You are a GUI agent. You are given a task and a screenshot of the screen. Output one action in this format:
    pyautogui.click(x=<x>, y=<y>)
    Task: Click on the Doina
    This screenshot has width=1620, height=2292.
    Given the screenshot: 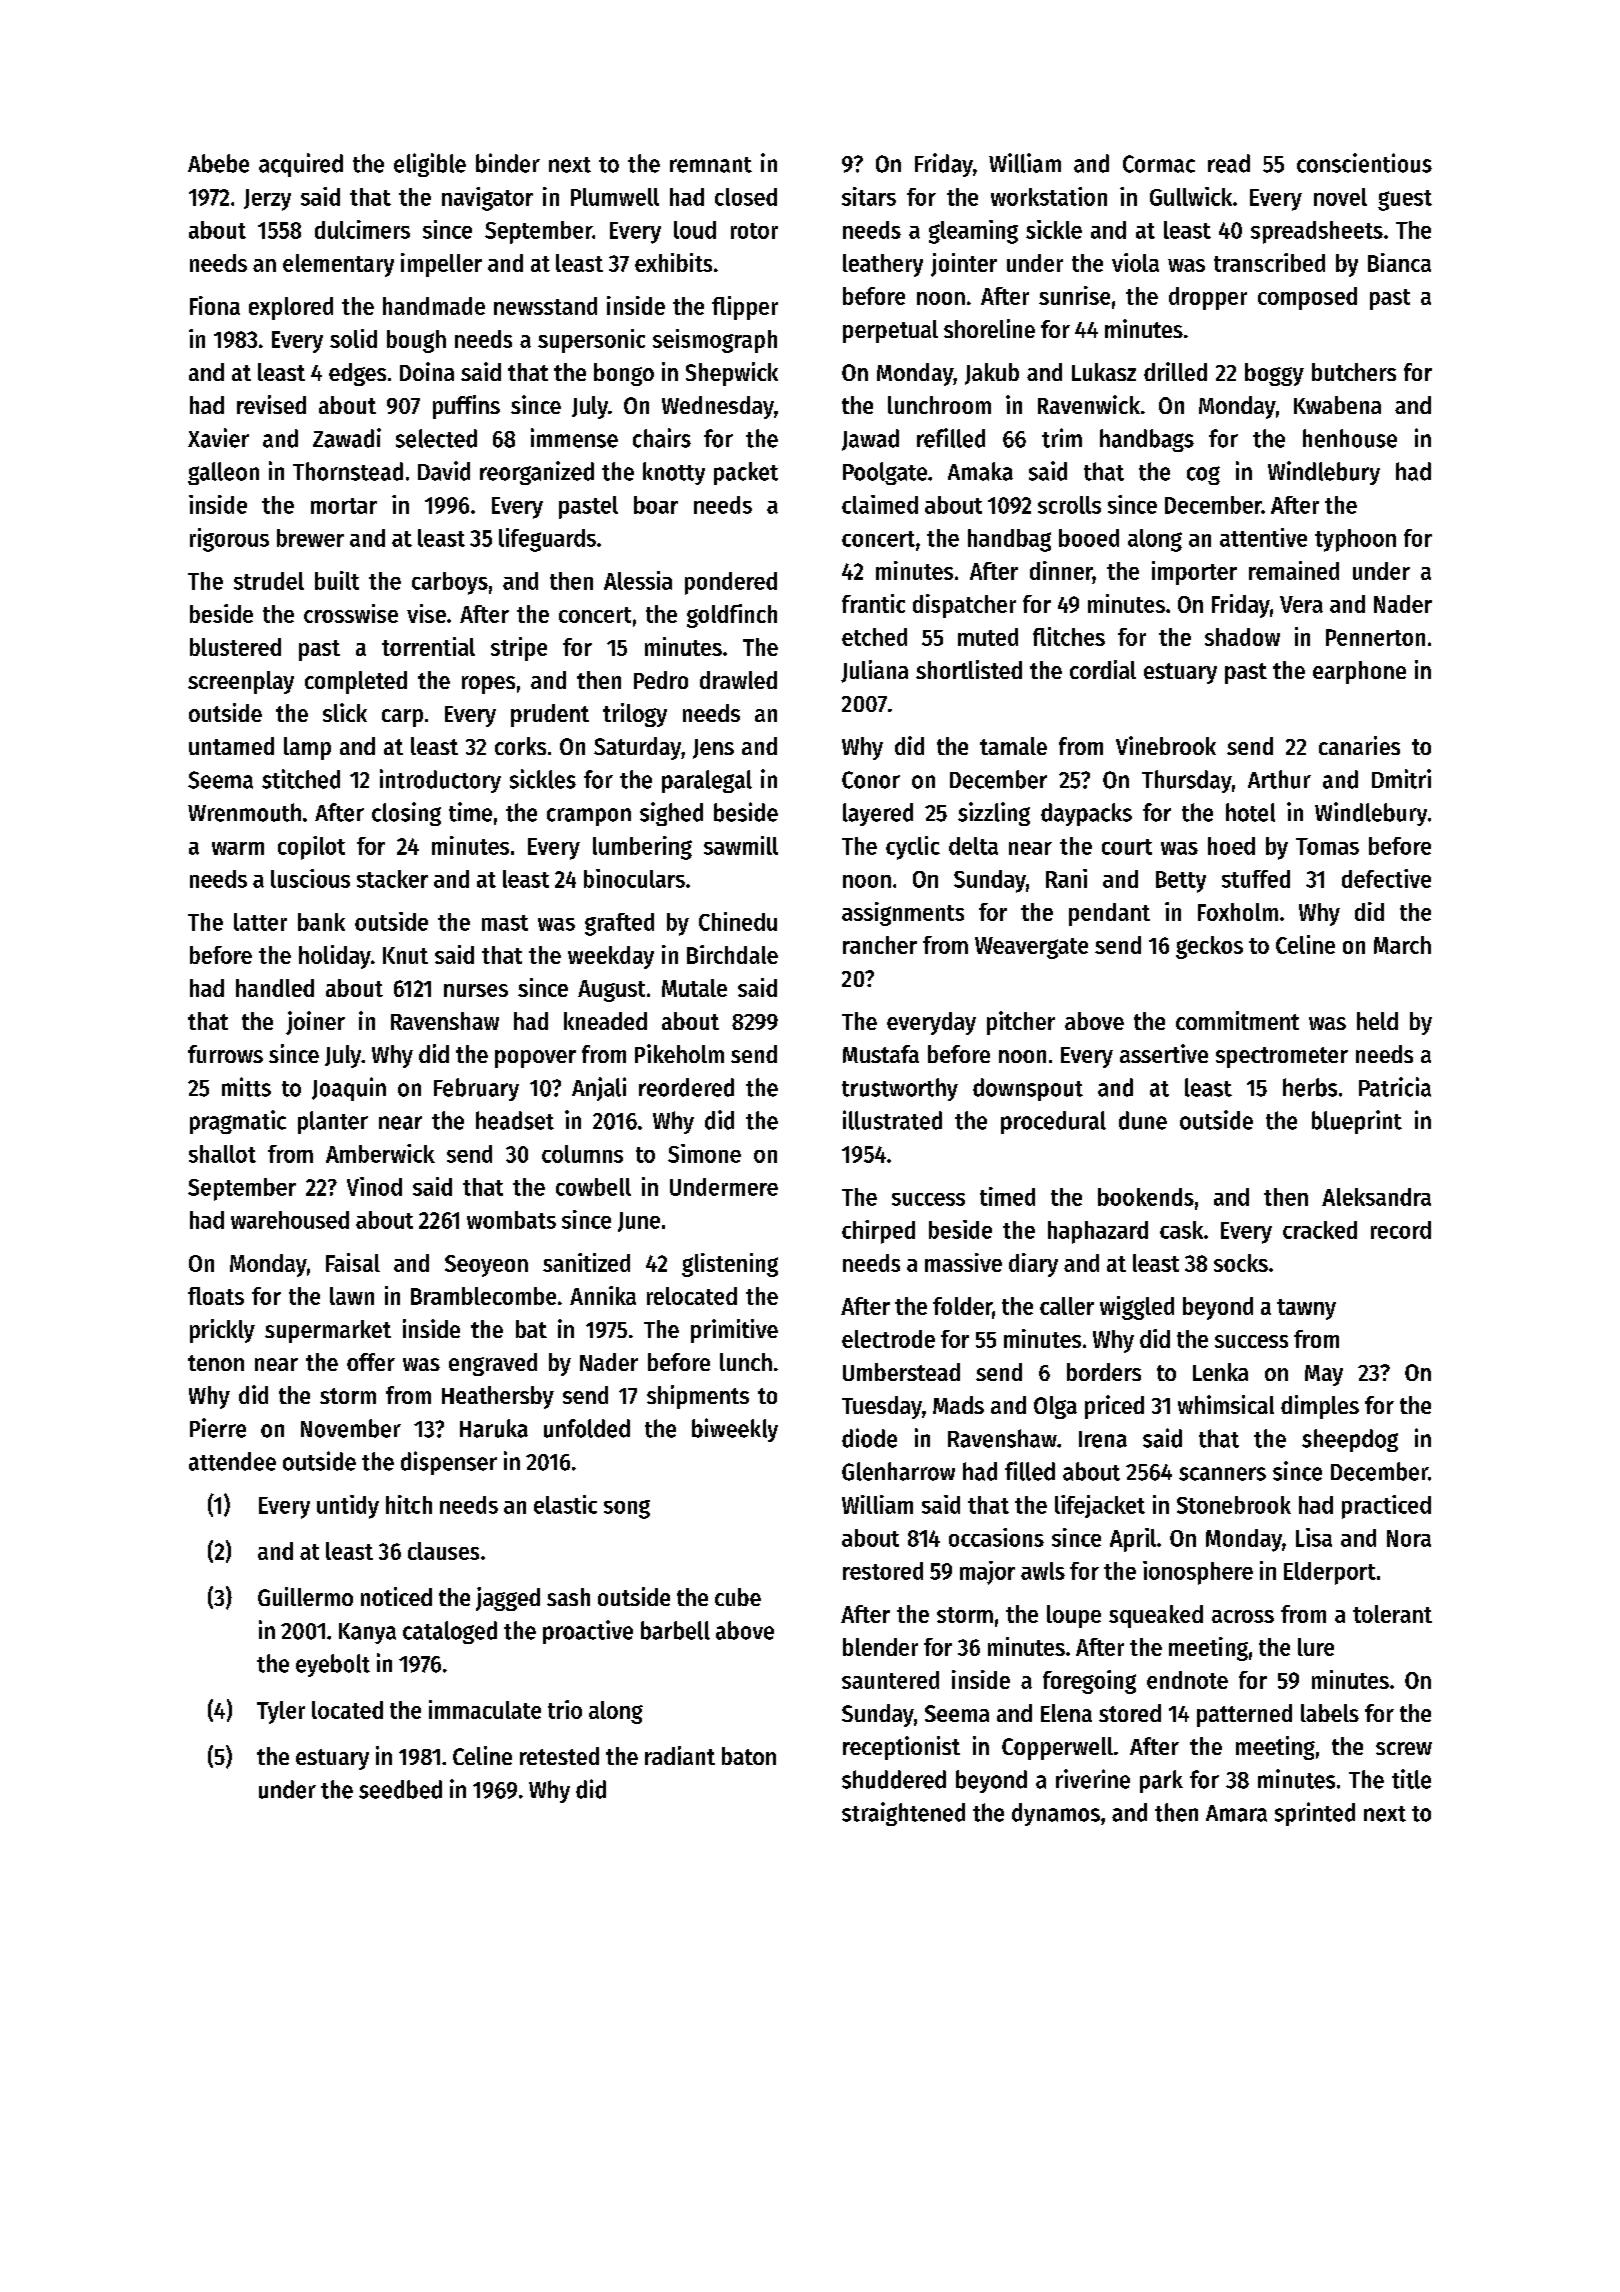 What is the action you would take?
    pyautogui.click(x=427, y=371)
